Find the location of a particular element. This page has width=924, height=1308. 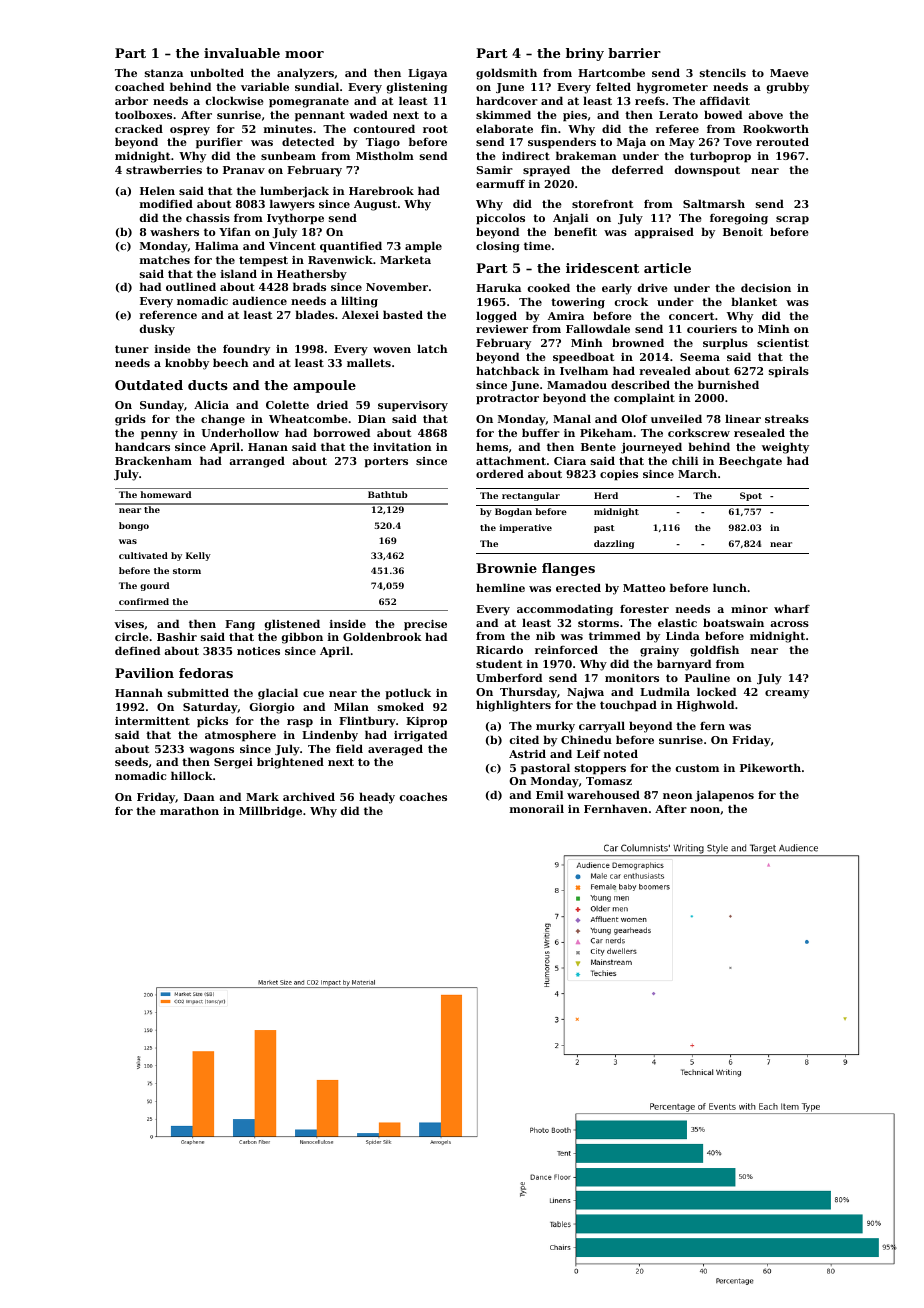

outlined is located at coordinates (191, 286).
